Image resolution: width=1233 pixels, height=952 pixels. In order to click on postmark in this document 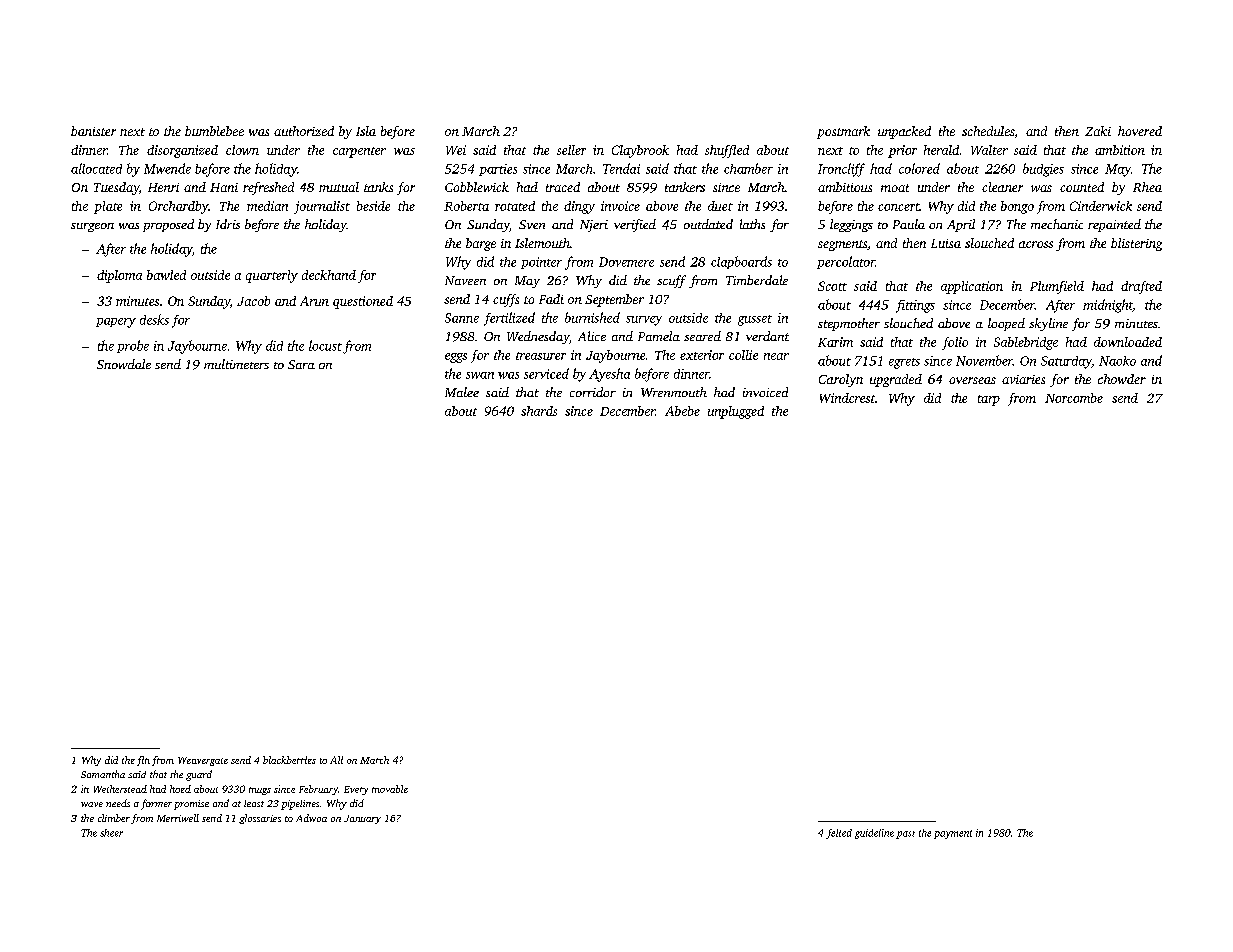, I will do `click(843, 132)`.
